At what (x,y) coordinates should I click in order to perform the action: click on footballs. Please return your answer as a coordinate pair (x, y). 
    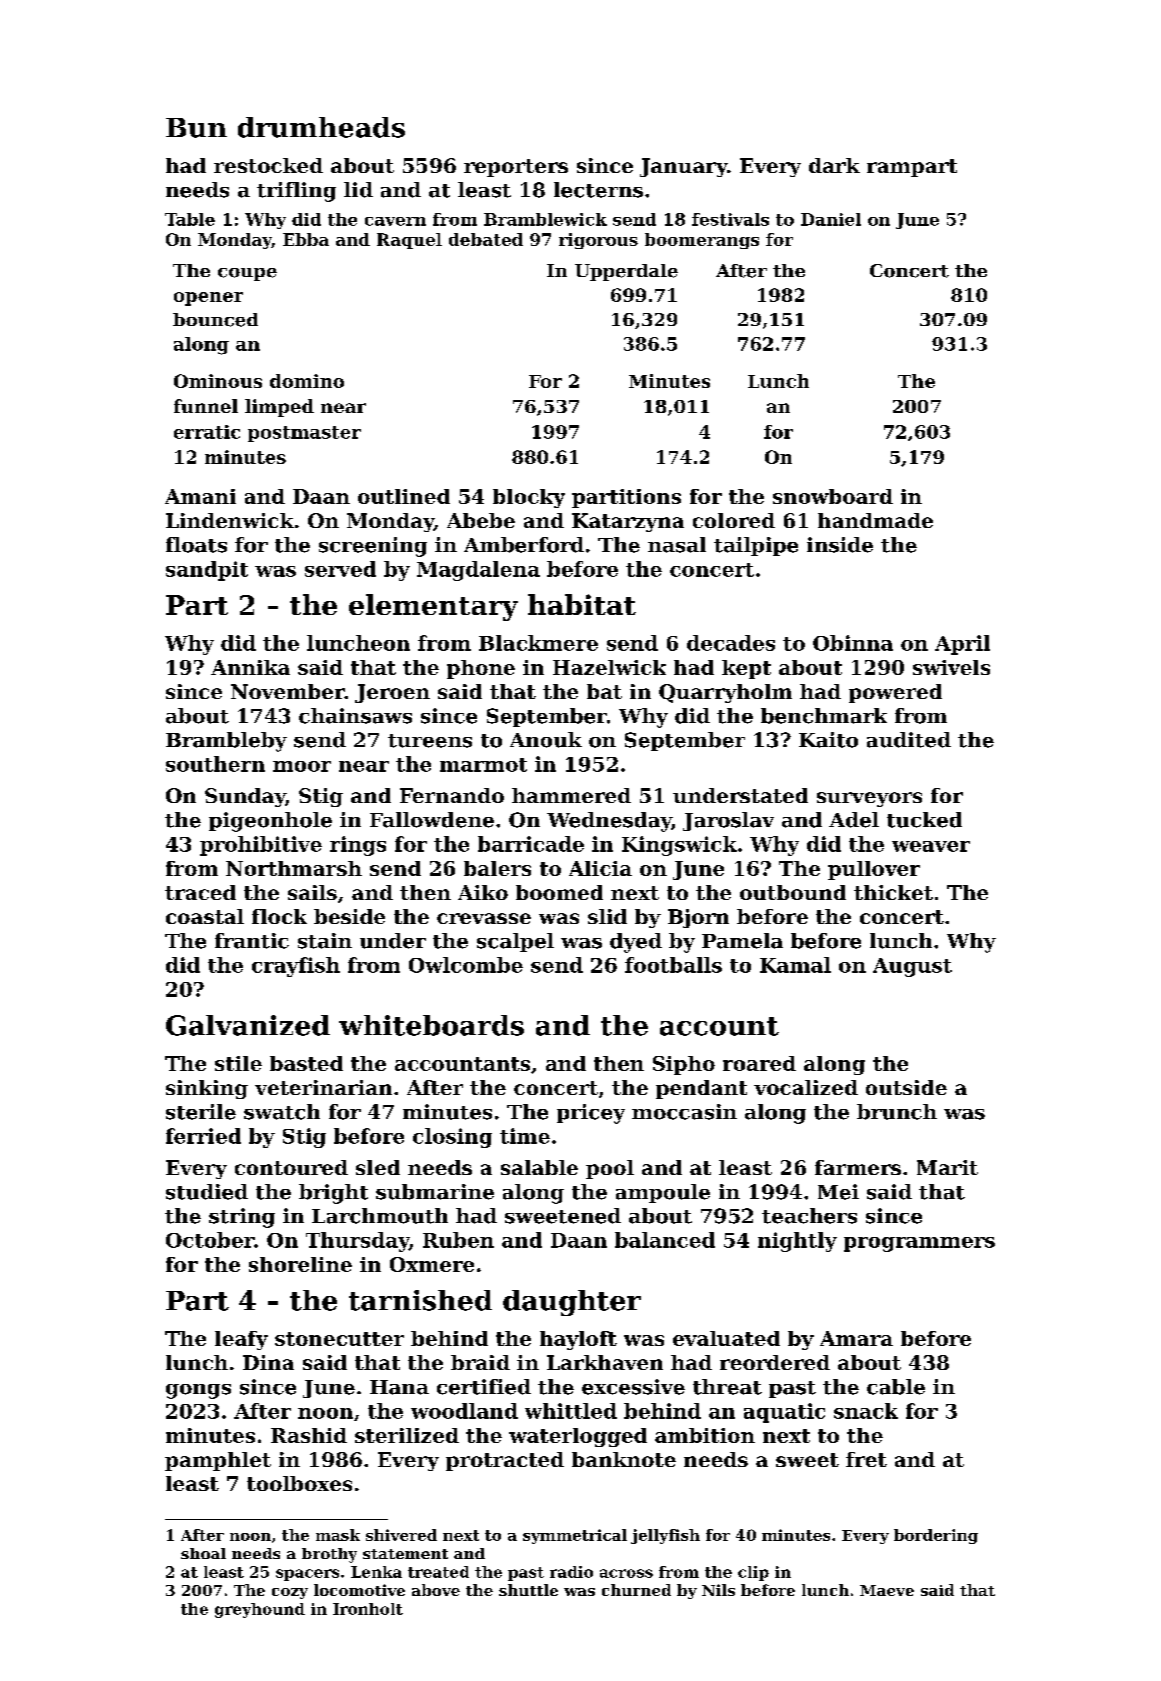
    Looking at the image, I should click on (673, 965).
